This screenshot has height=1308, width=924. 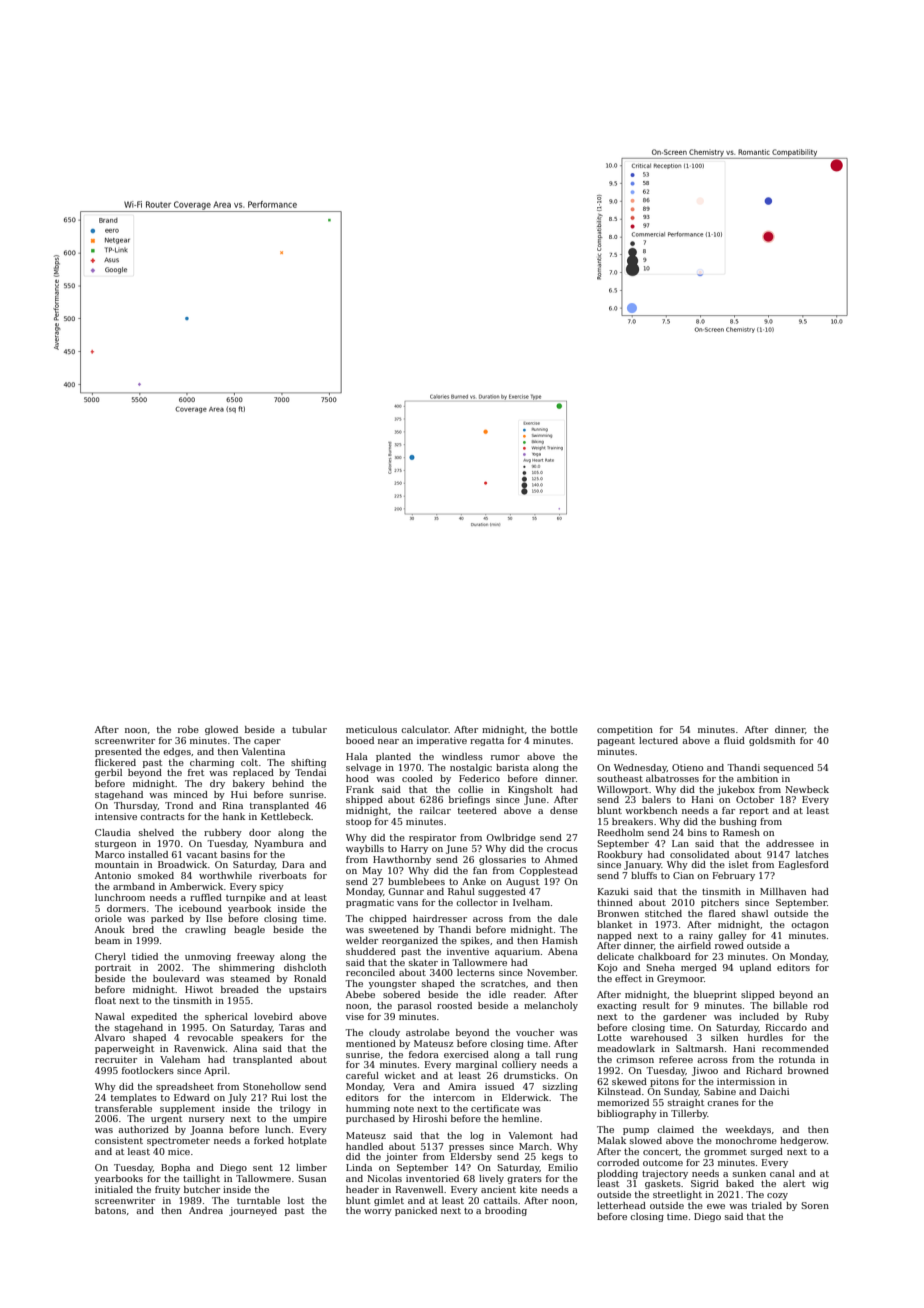 What do you see at coordinates (177, 752) in the screenshot?
I see `edges` at bounding box center [177, 752].
